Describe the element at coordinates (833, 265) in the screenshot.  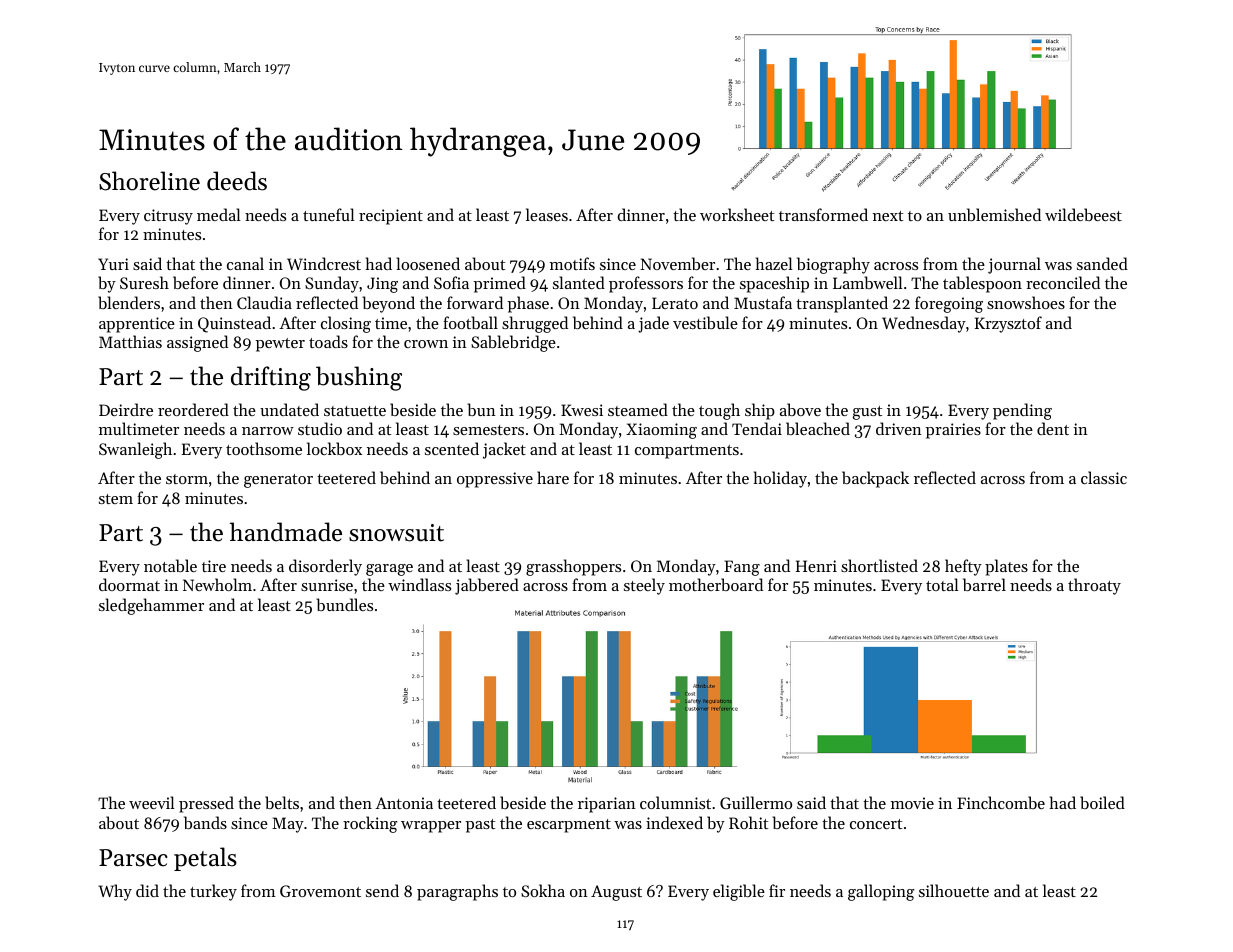
I see `biography` at that location.
